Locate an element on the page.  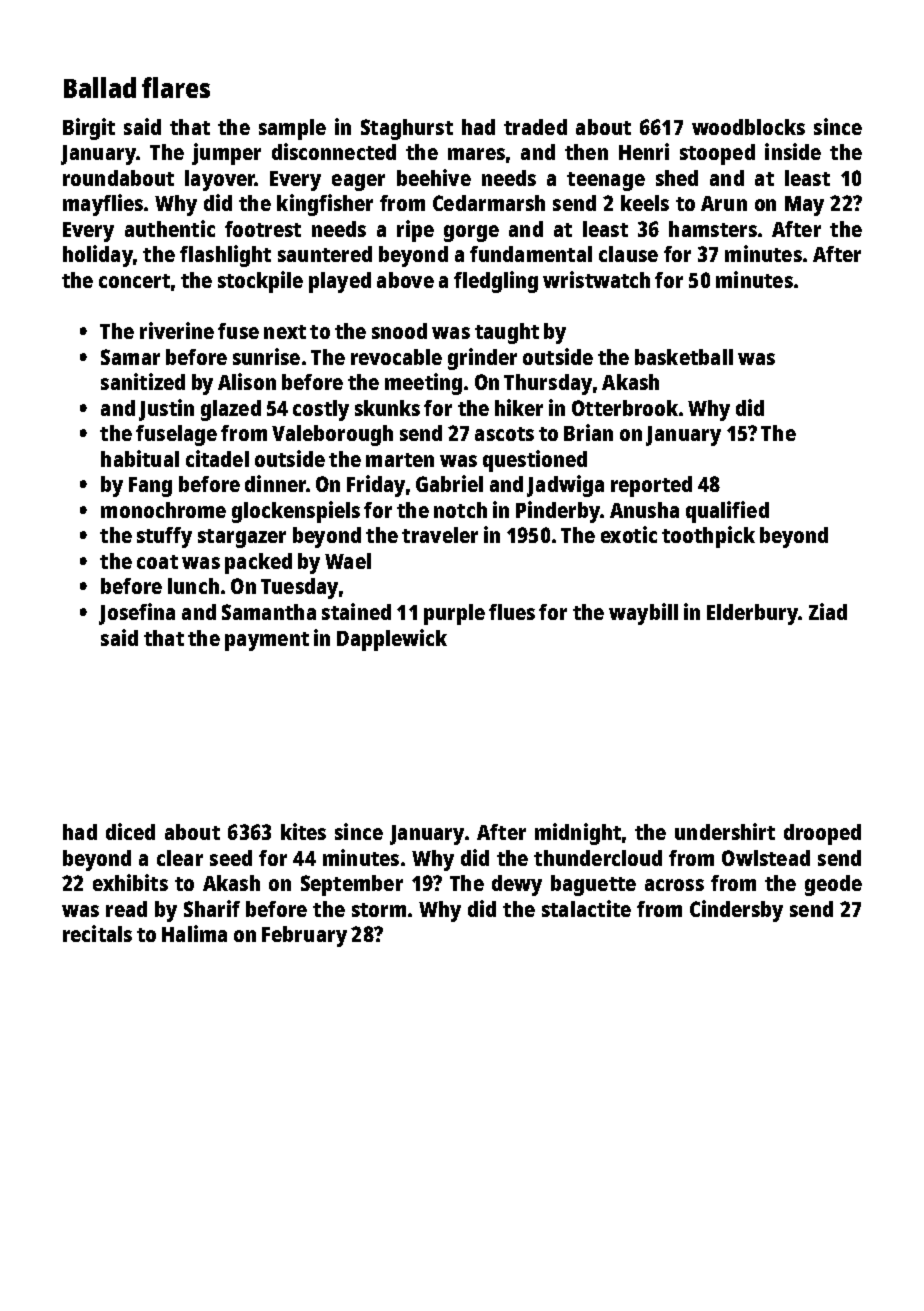
qualified is located at coordinates (727, 512).
